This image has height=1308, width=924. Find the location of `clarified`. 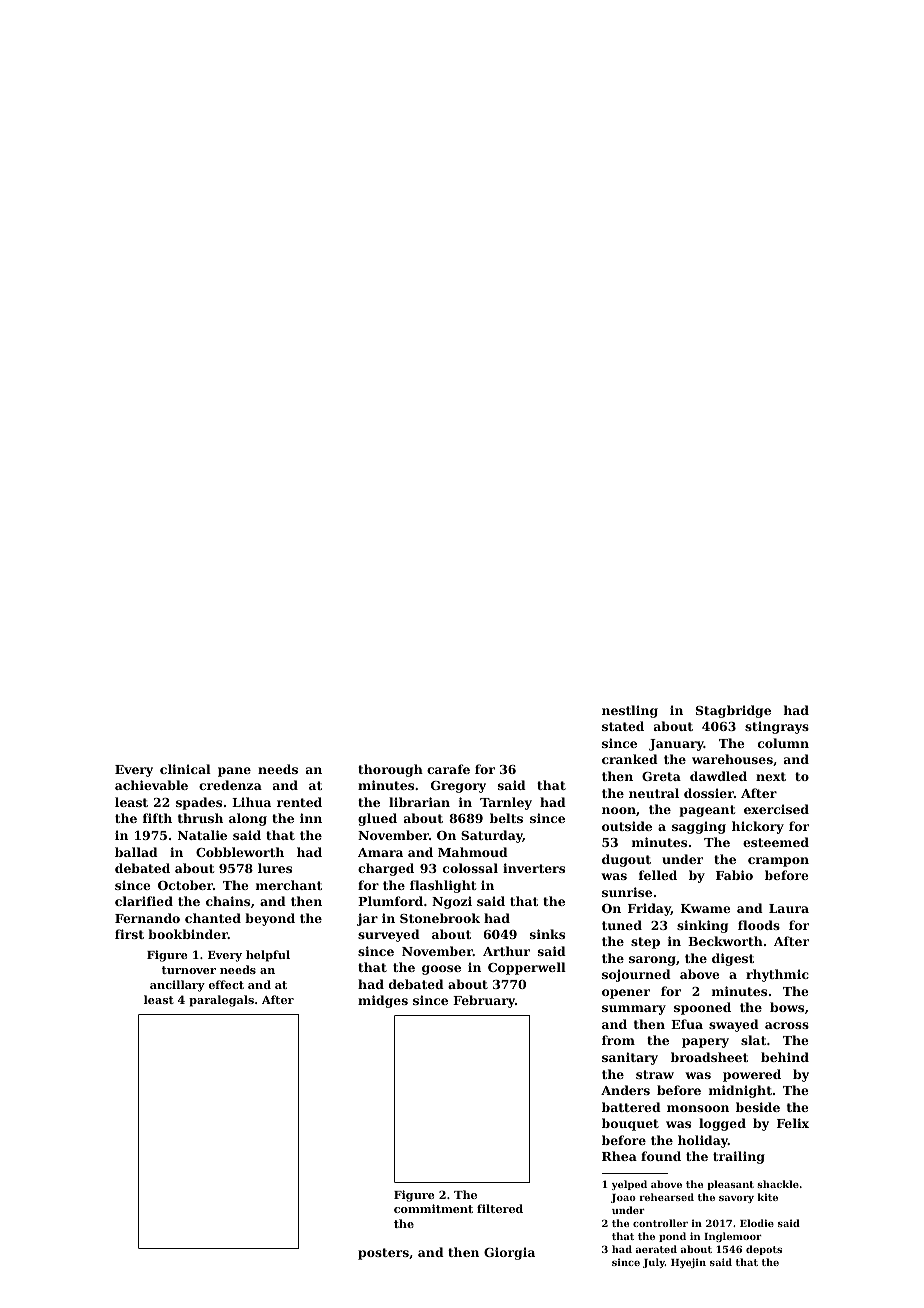

clarified is located at coordinates (144, 901).
